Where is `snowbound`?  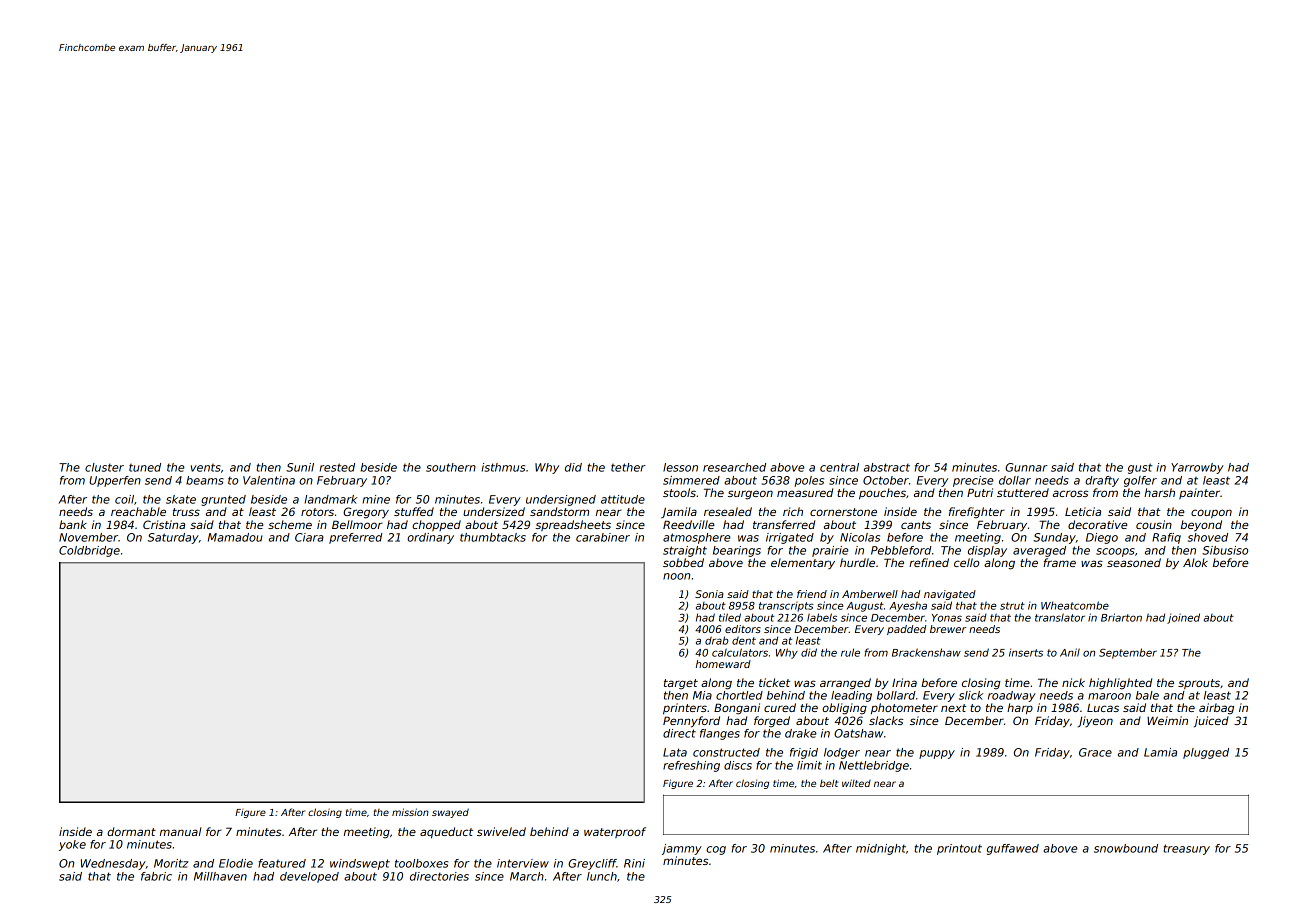 snowbound is located at coordinates (1126, 848).
